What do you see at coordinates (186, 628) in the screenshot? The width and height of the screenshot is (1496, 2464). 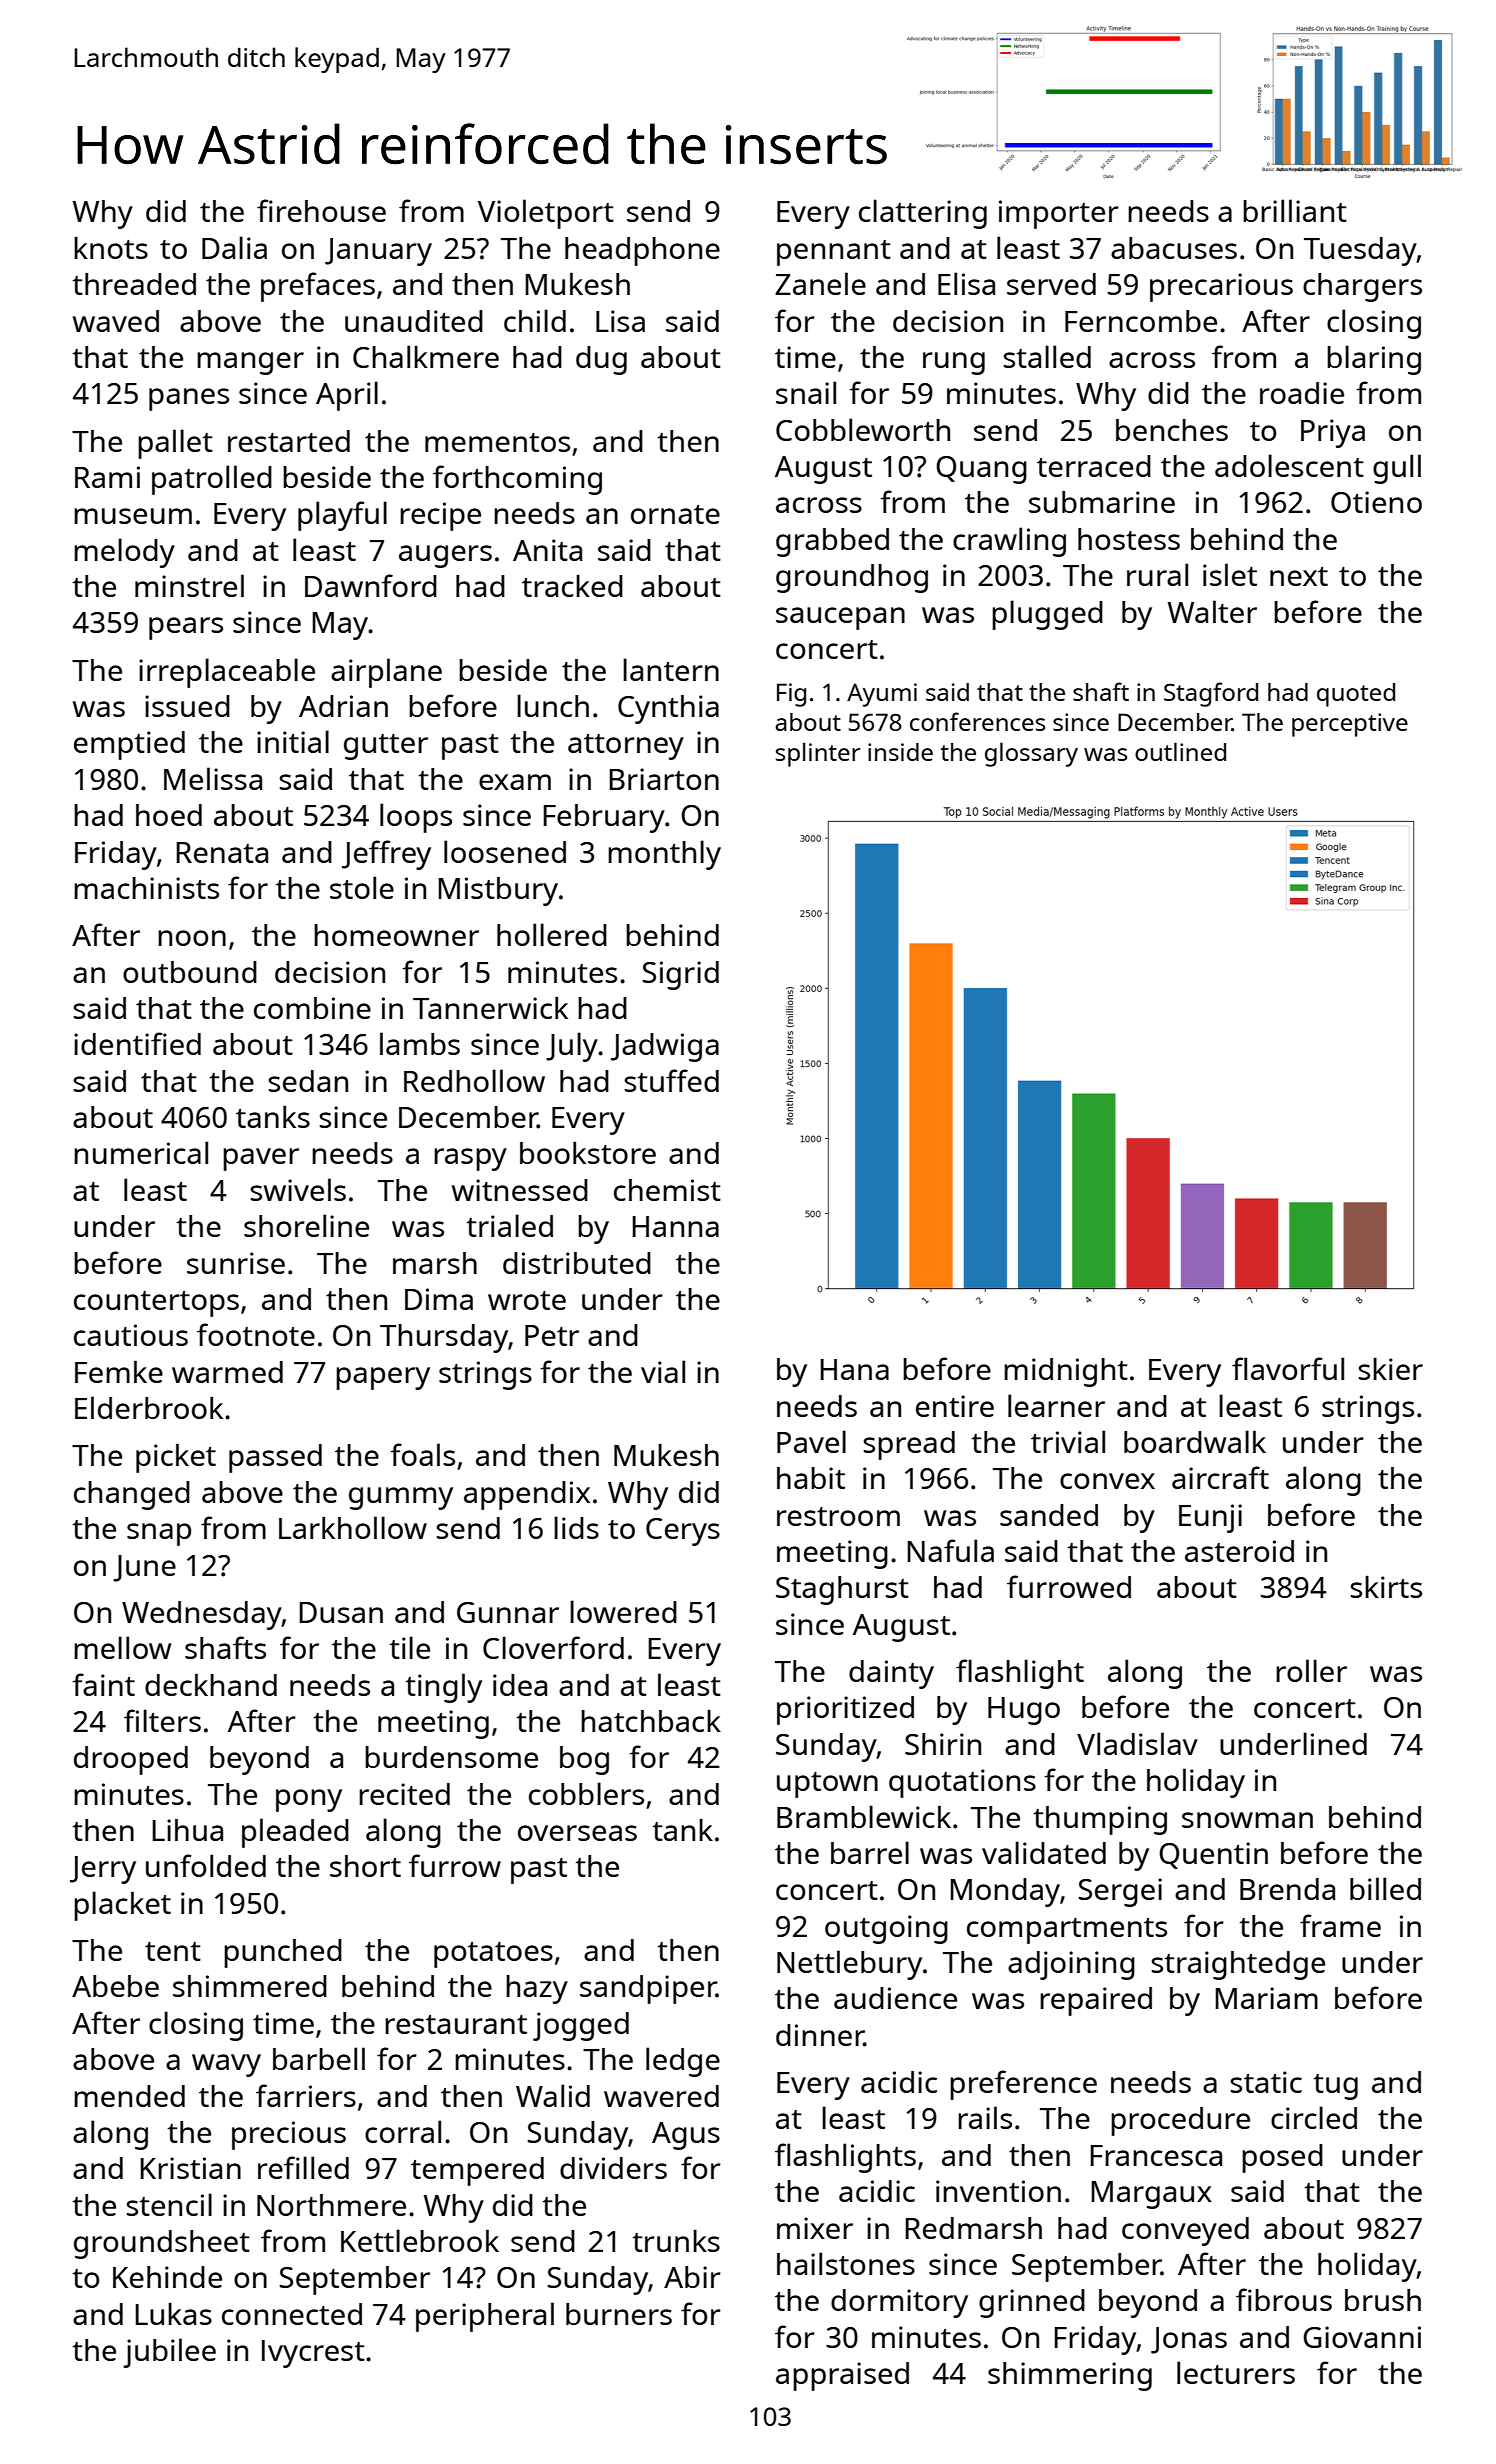 I see `pears` at bounding box center [186, 628].
